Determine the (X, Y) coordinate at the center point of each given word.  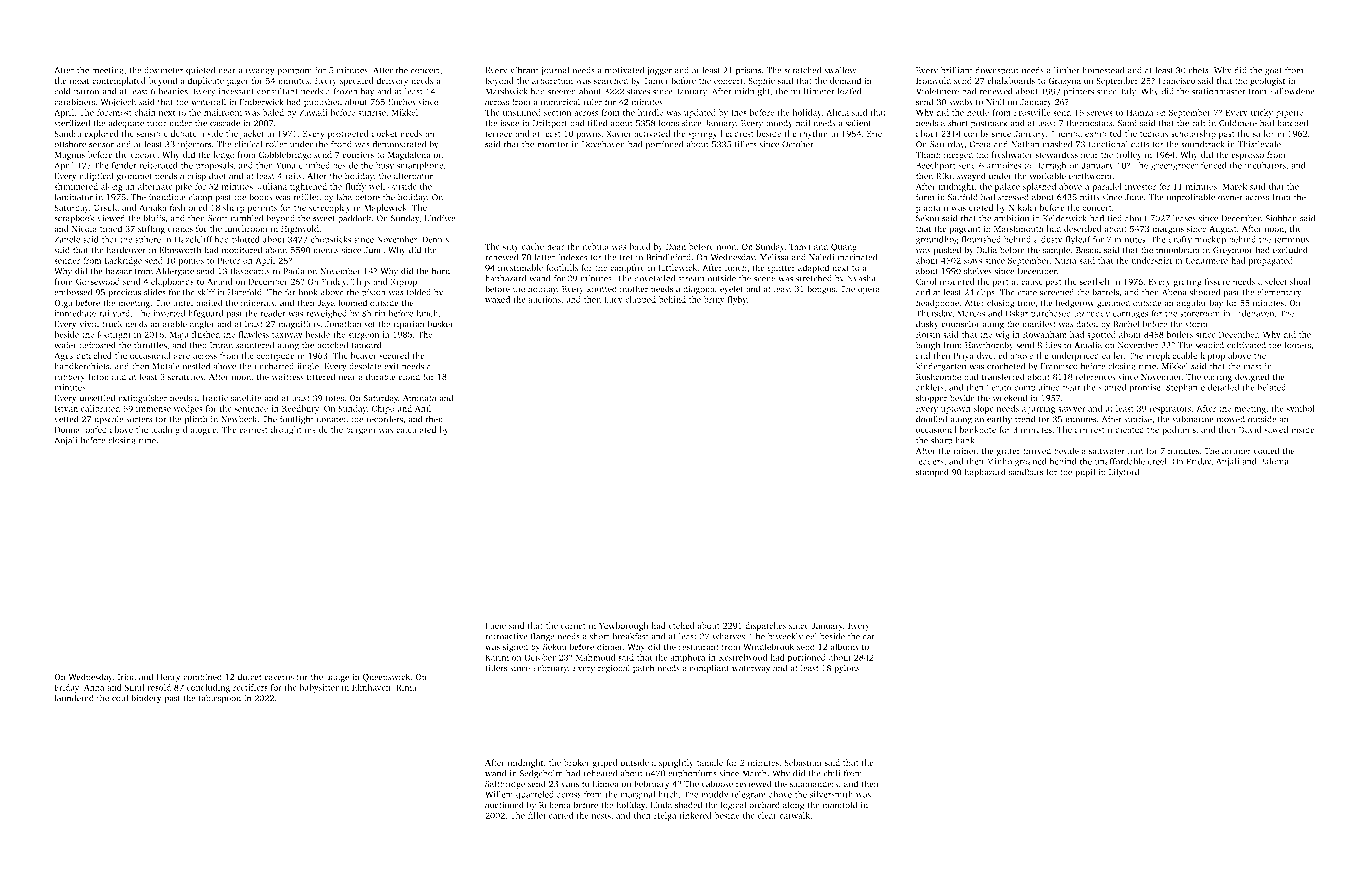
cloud (409, 376)
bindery (146, 698)
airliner (1236, 450)
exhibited (1103, 133)
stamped (932, 472)
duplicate (205, 81)
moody (779, 124)
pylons (847, 669)
